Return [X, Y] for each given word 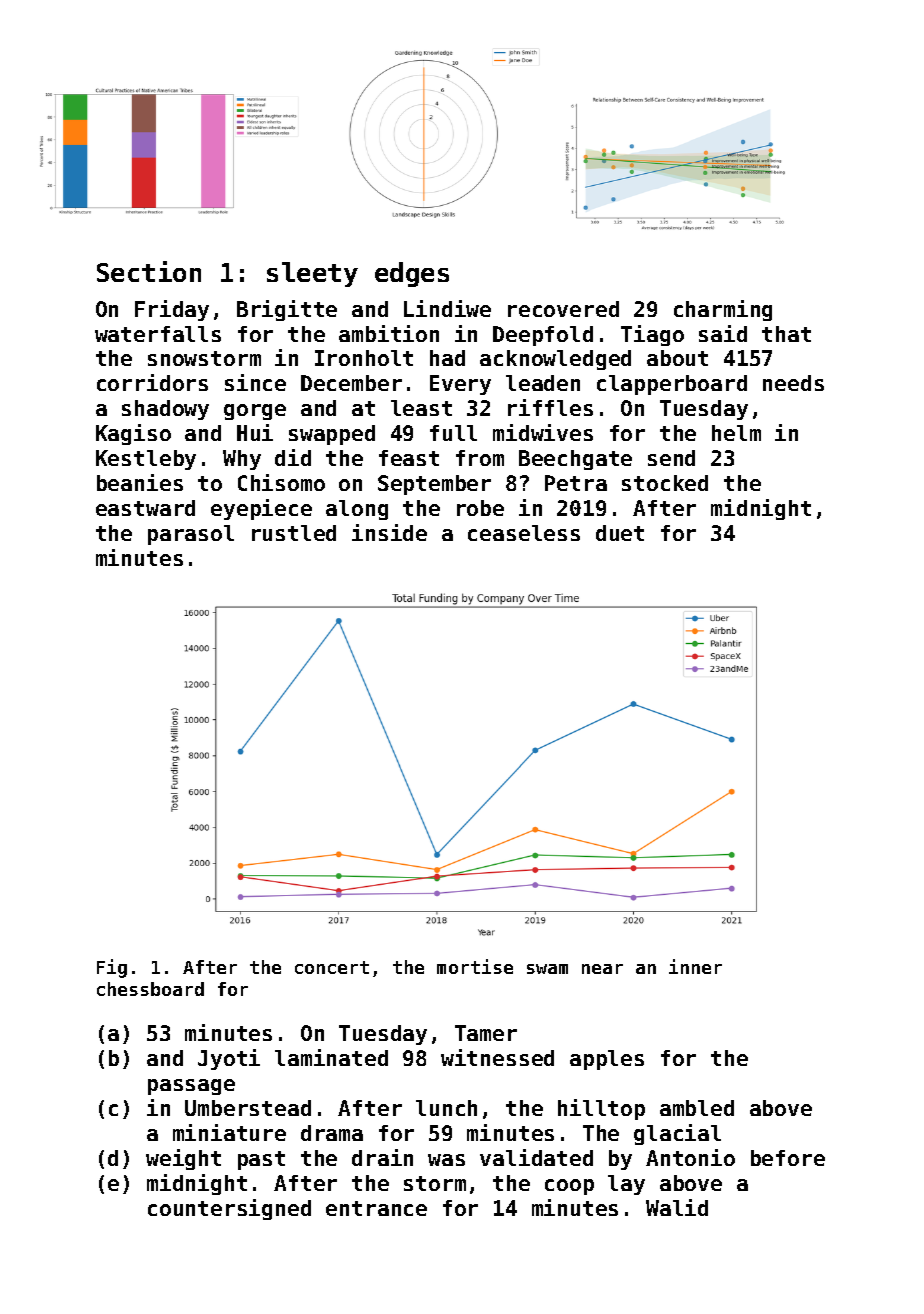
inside [389, 532]
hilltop [601, 1109]
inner [695, 966]
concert [332, 967]
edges [412, 274]
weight [183, 1159]
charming [723, 310]
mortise [475, 966]
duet [620, 533]
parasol [191, 535]
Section [149, 271]
